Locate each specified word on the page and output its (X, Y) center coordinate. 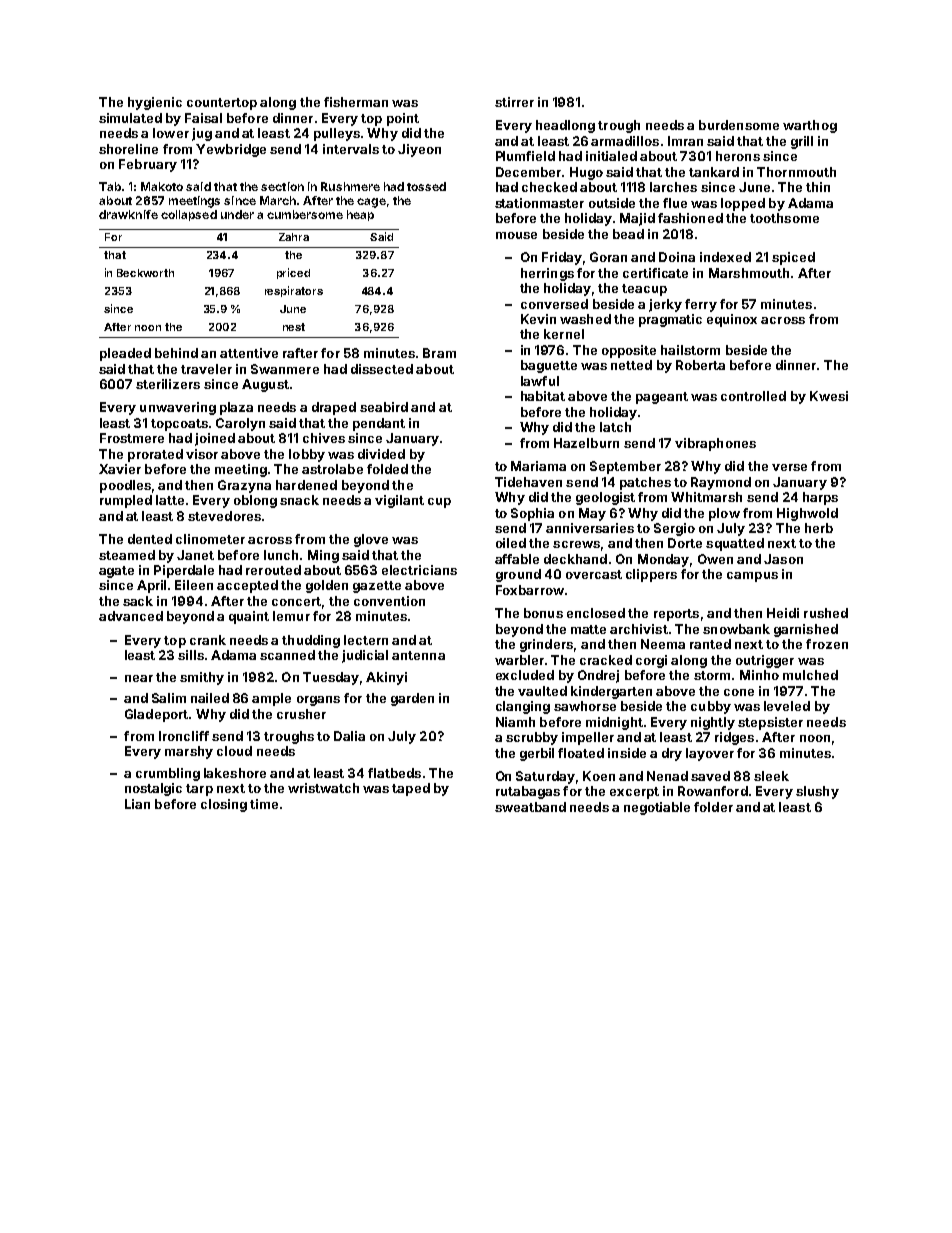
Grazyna (244, 486)
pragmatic (670, 320)
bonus (543, 613)
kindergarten (611, 692)
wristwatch (323, 788)
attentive (249, 353)
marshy (189, 752)
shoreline (128, 149)
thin (818, 187)
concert (296, 601)
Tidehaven (528, 482)
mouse (516, 235)
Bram (439, 353)
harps (820, 498)
